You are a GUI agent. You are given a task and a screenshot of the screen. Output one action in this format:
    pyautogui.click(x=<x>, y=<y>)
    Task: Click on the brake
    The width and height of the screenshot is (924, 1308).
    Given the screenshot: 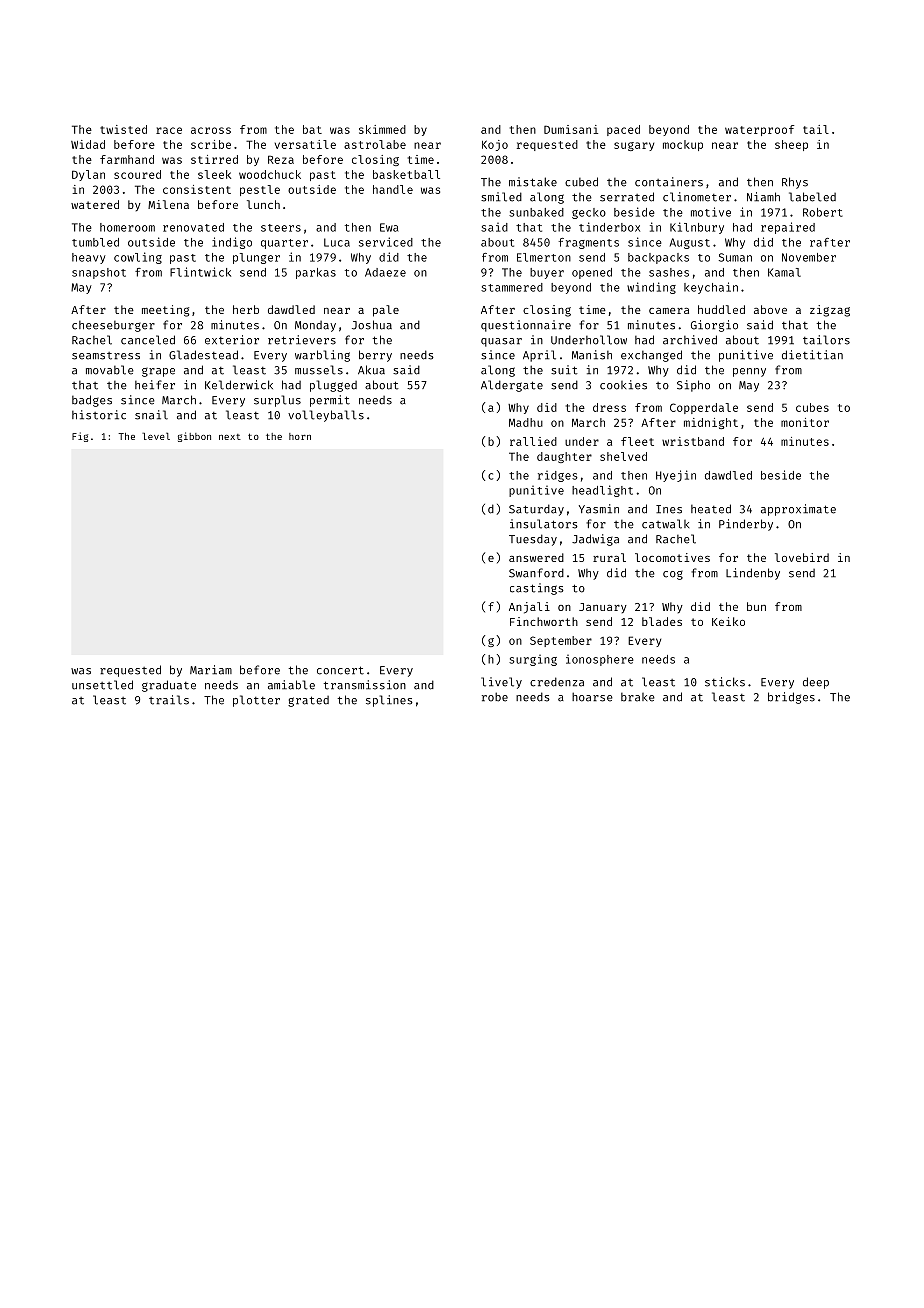 What is the action you would take?
    pyautogui.click(x=638, y=697)
